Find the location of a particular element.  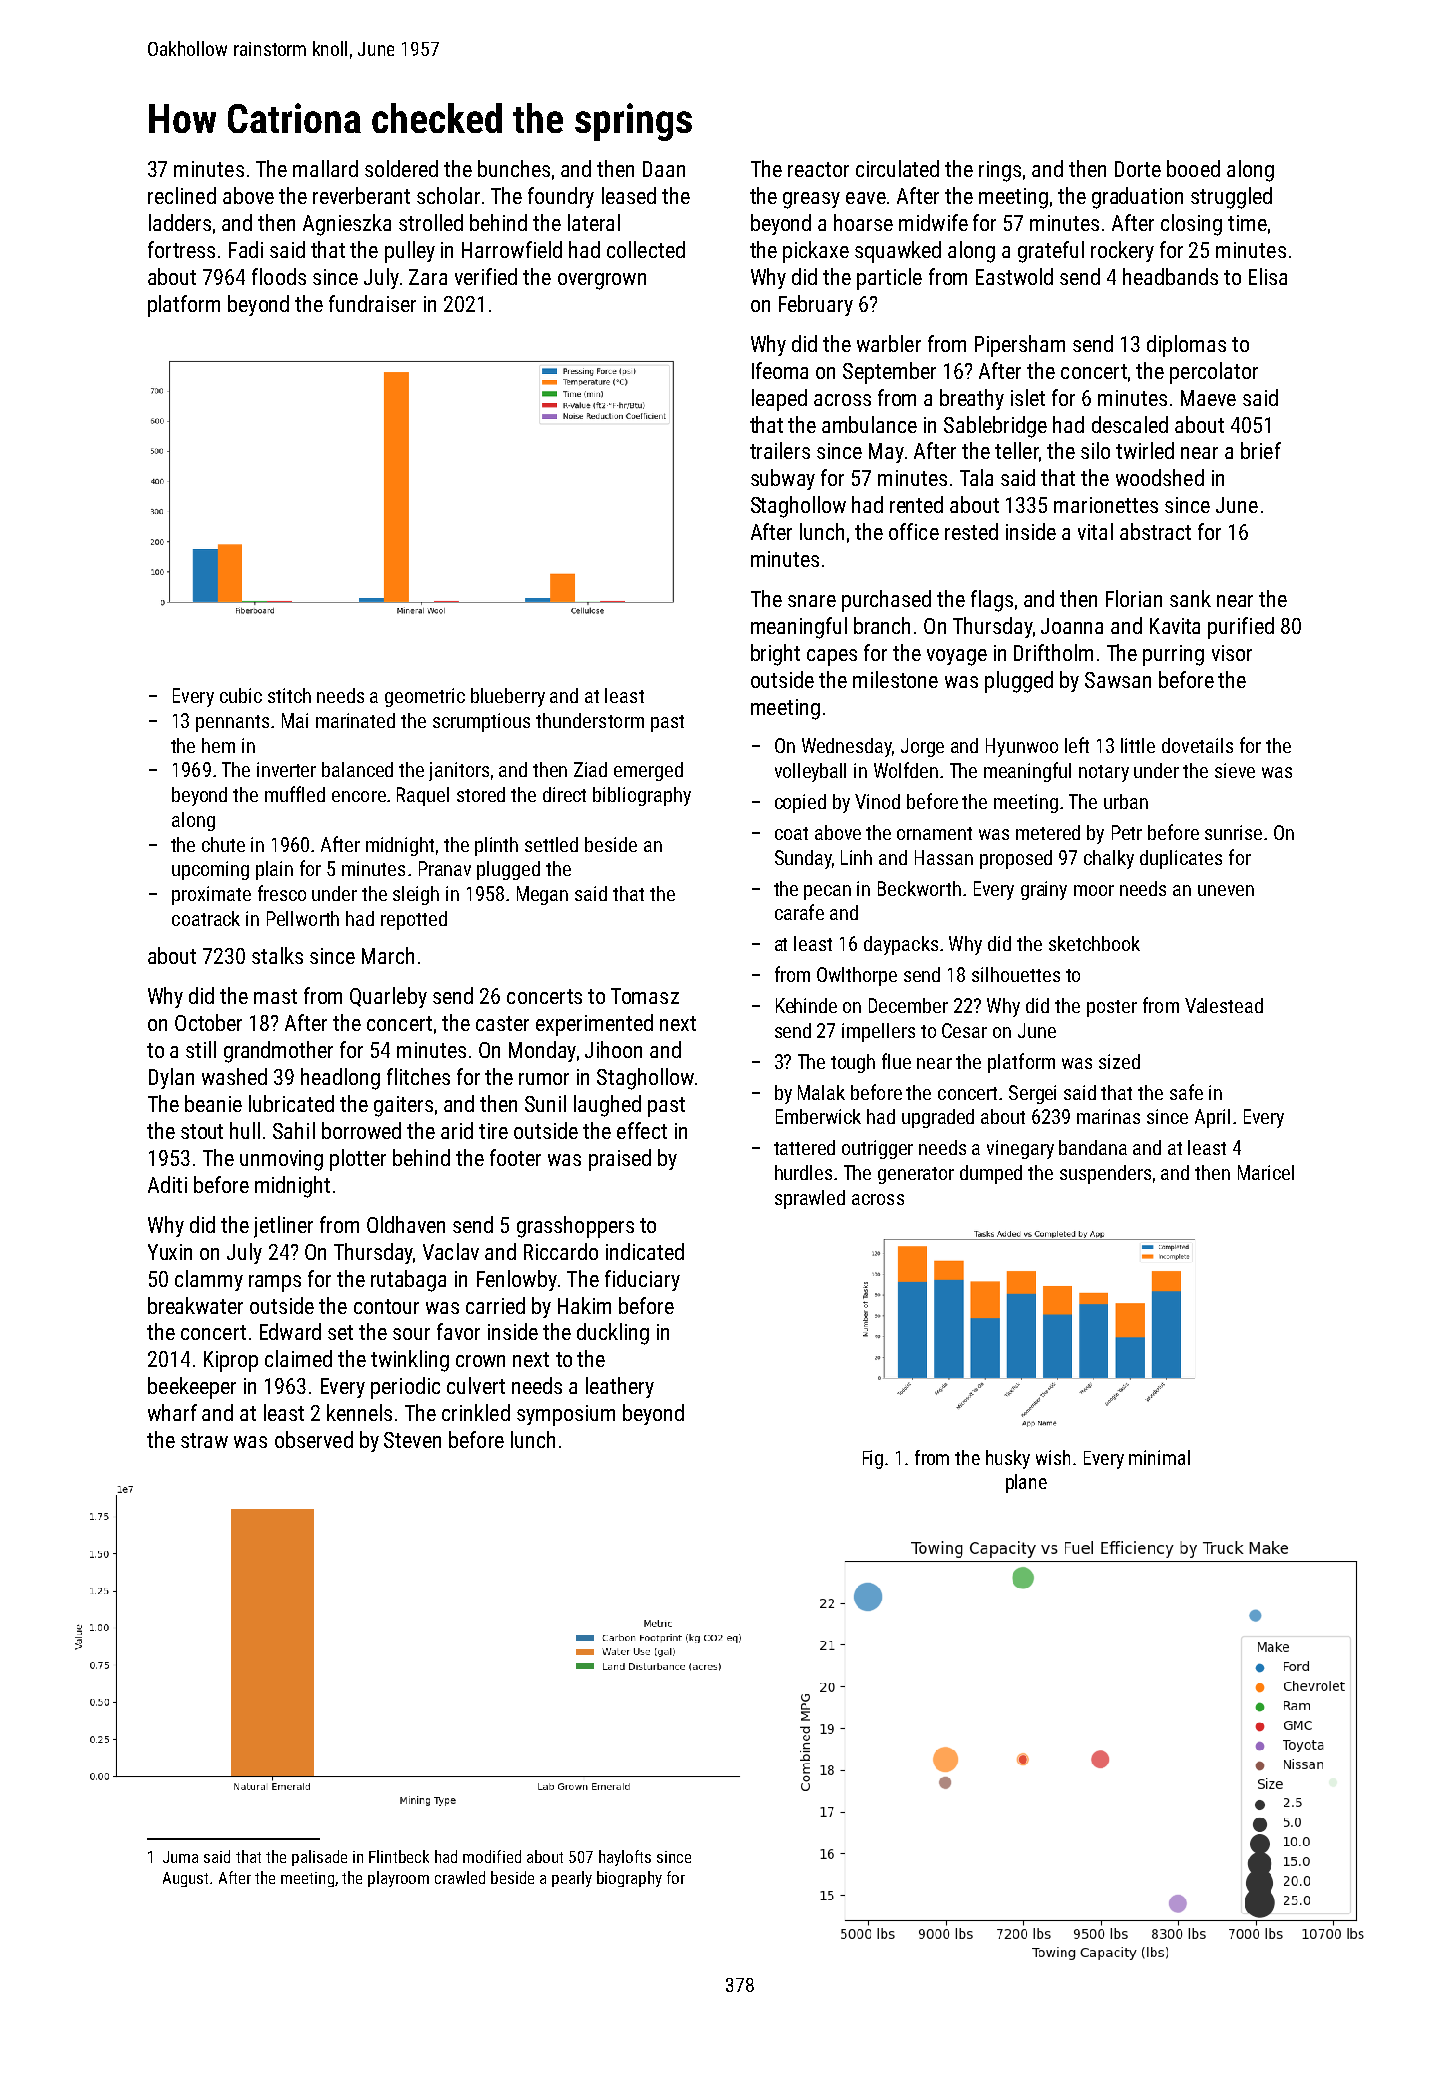

playroom is located at coordinates (398, 1879).
